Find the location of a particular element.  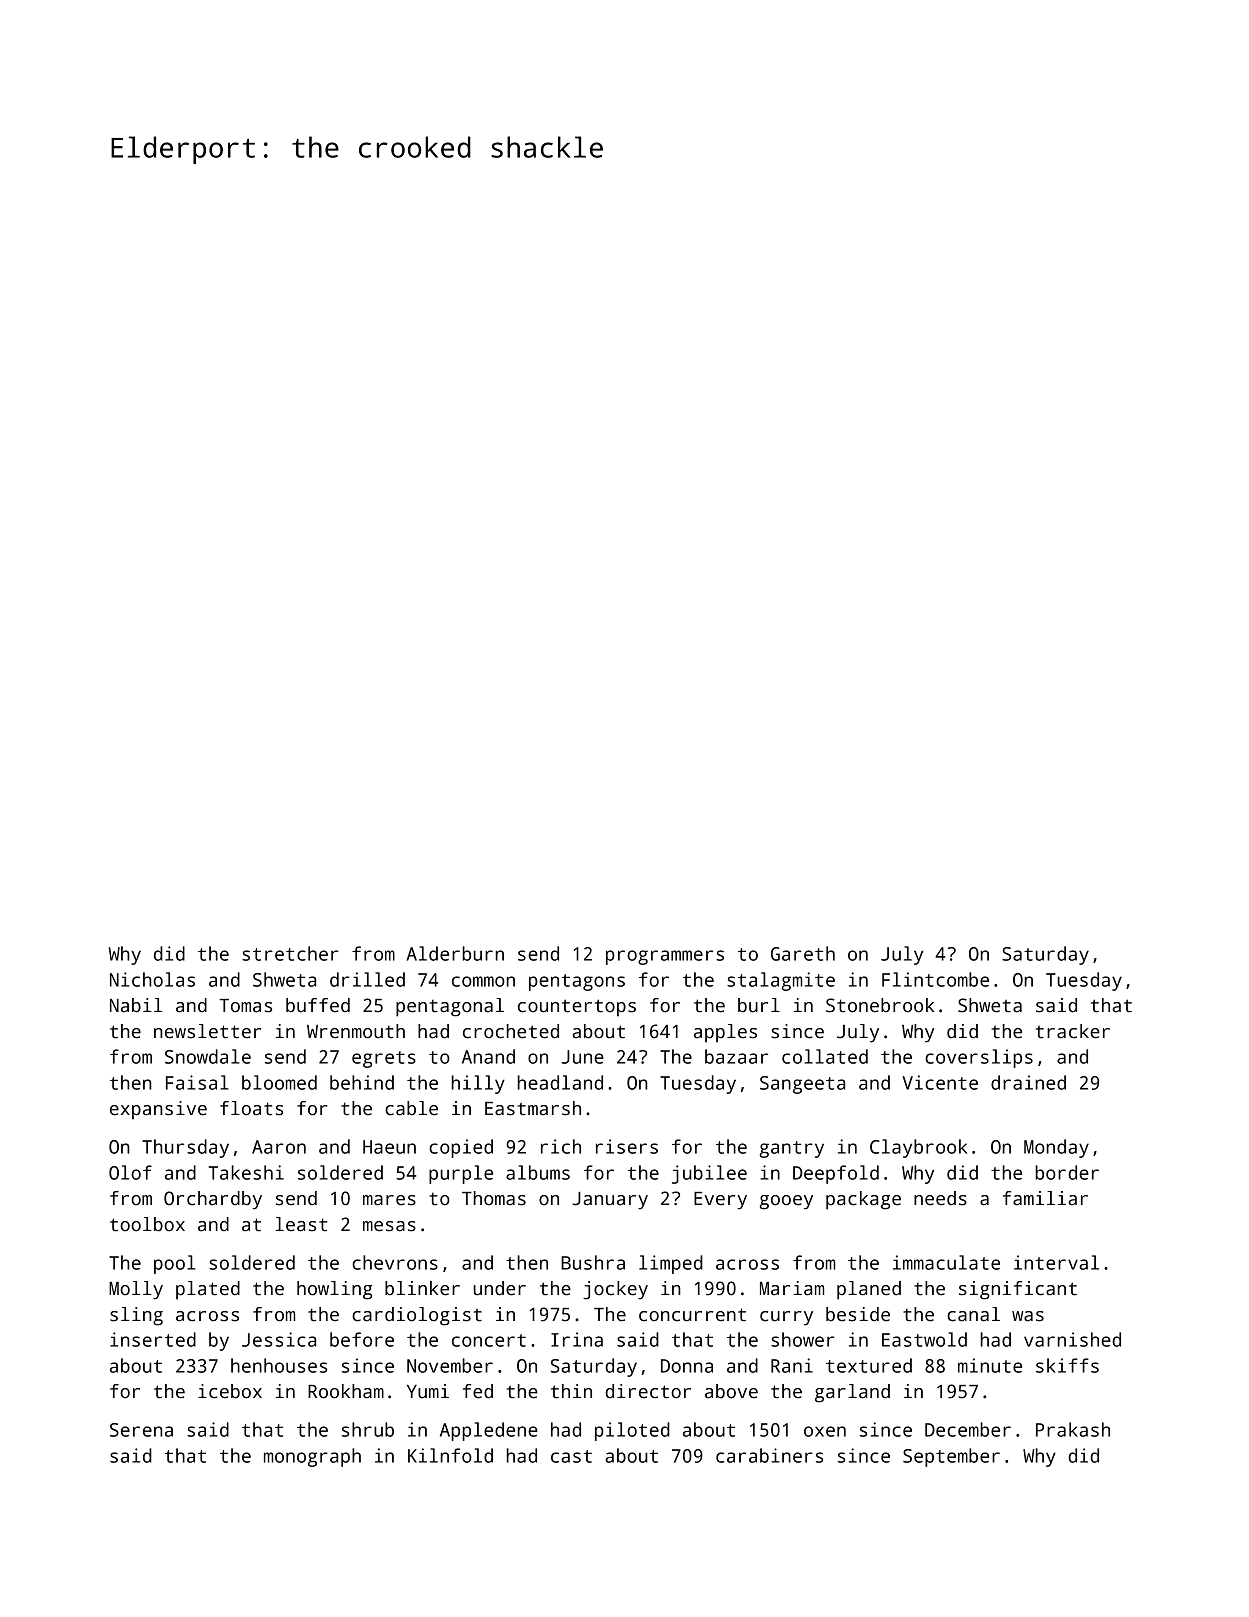

January is located at coordinates (610, 1201).
